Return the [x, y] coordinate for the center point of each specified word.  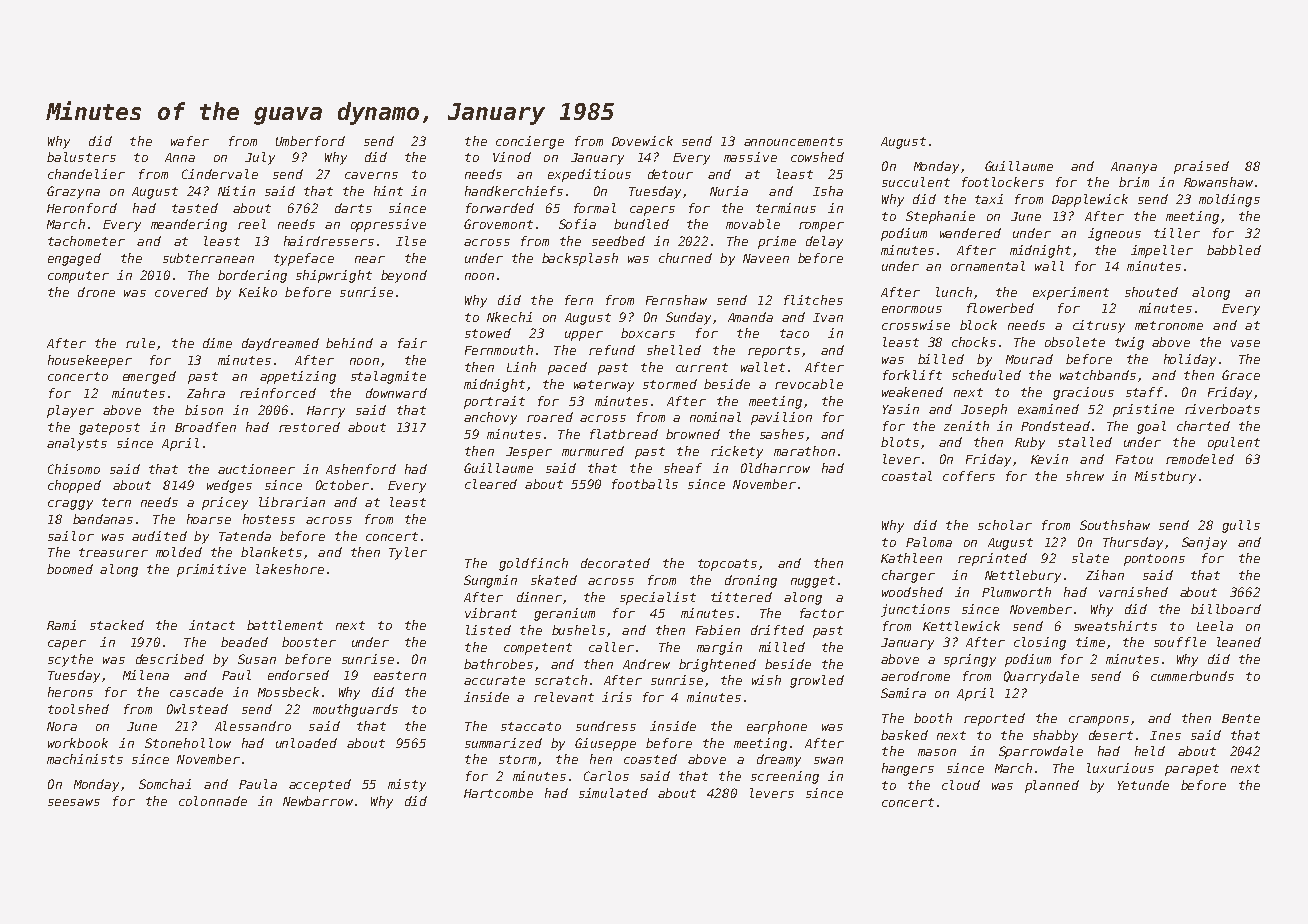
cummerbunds [1192, 676]
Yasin [901, 409]
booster [309, 642]
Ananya [1134, 168]
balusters [81, 157]
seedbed [618, 241]
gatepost [109, 429]
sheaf [683, 468]
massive [750, 157]
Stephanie [940, 217]
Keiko [258, 292]
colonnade [213, 801]
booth [933, 718]
